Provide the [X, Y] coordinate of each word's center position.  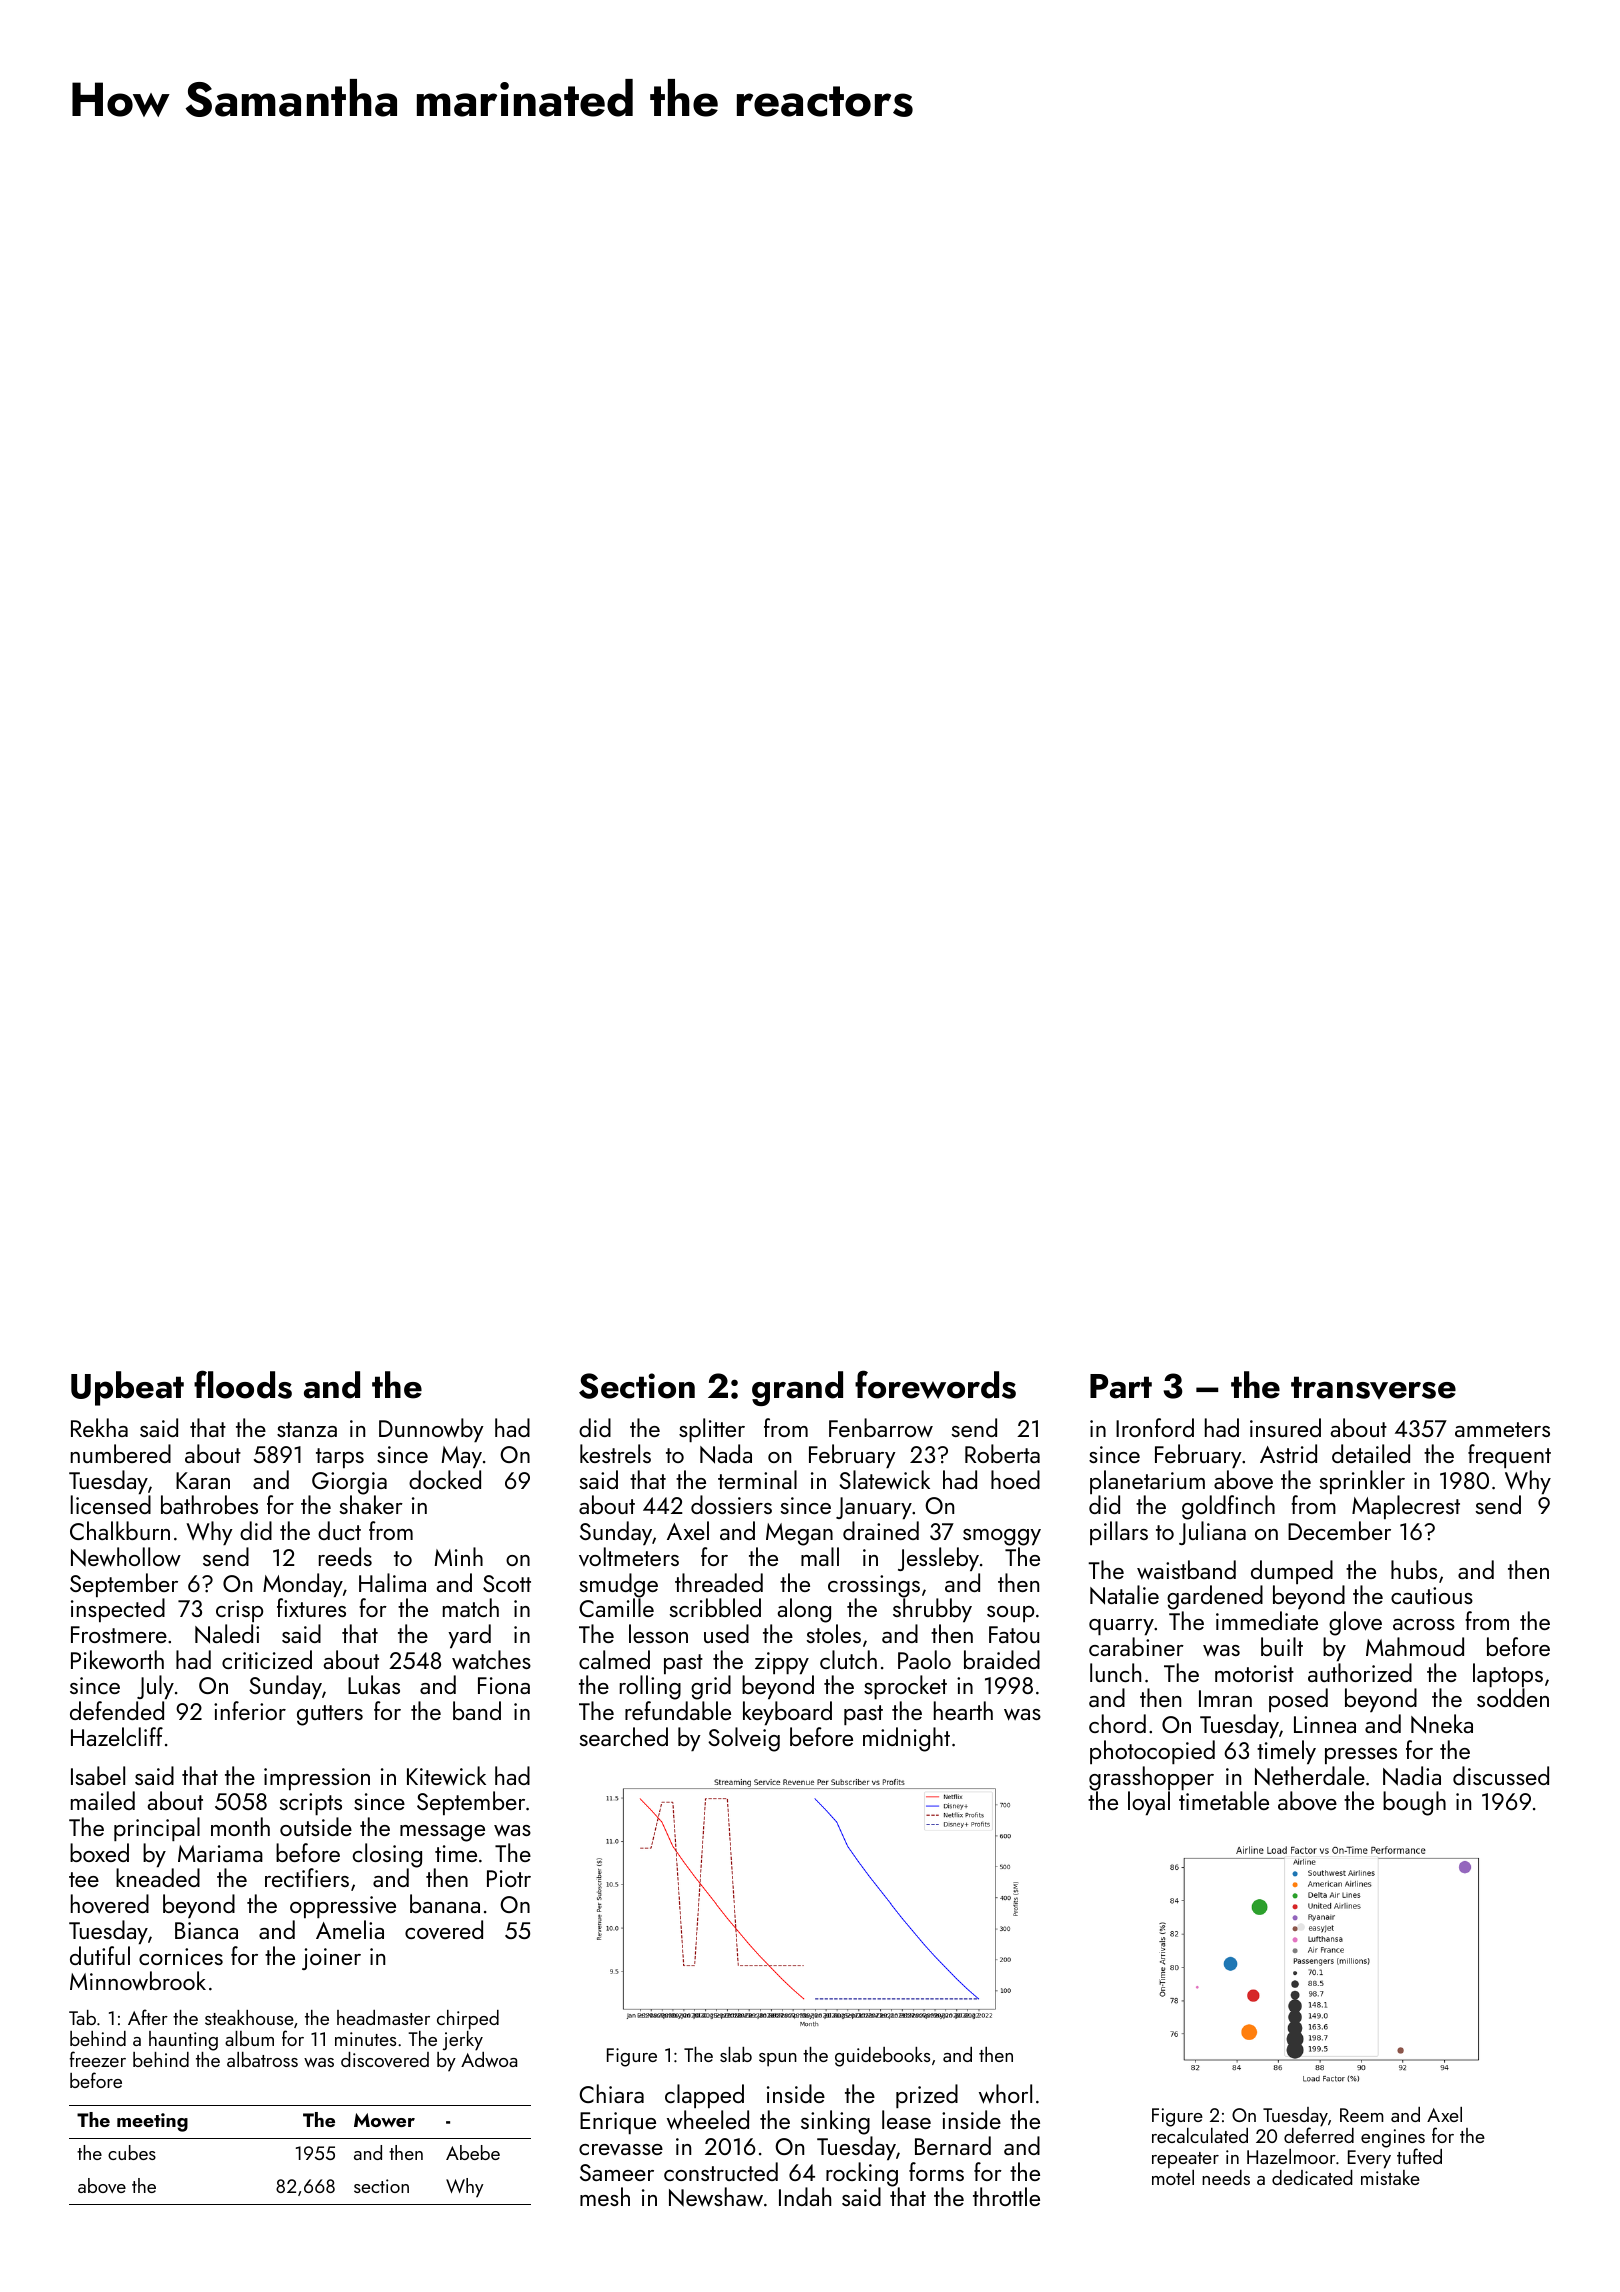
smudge [619, 1585]
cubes [132, 2152]
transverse [1373, 1387]
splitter [712, 1430]
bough [1414, 1803]
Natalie [1124, 1595]
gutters [330, 1715]
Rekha [99, 1427]
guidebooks [882, 2057]
